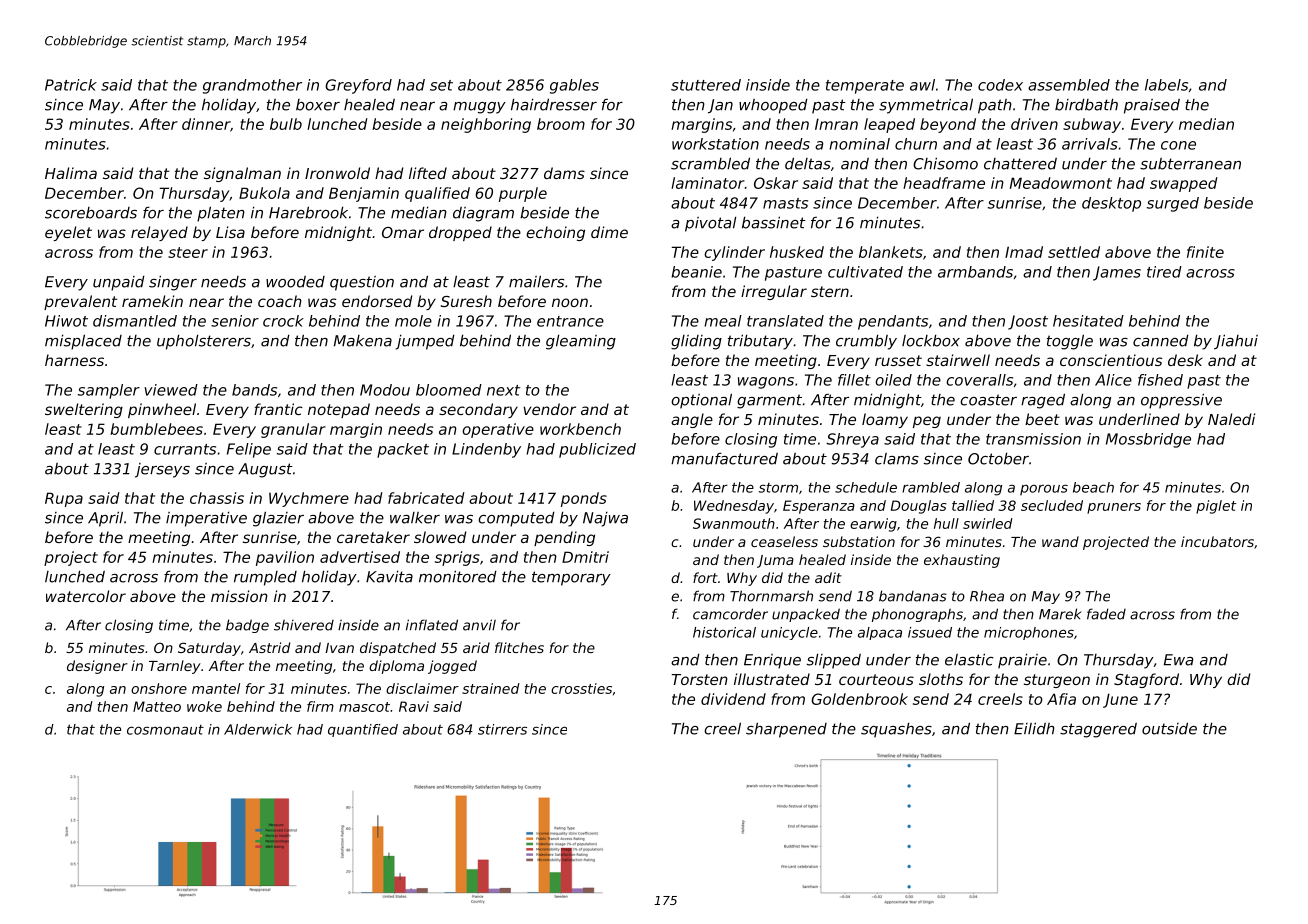 The image size is (1308, 924). What do you see at coordinates (581, 342) in the document?
I see `gleaming` at bounding box center [581, 342].
